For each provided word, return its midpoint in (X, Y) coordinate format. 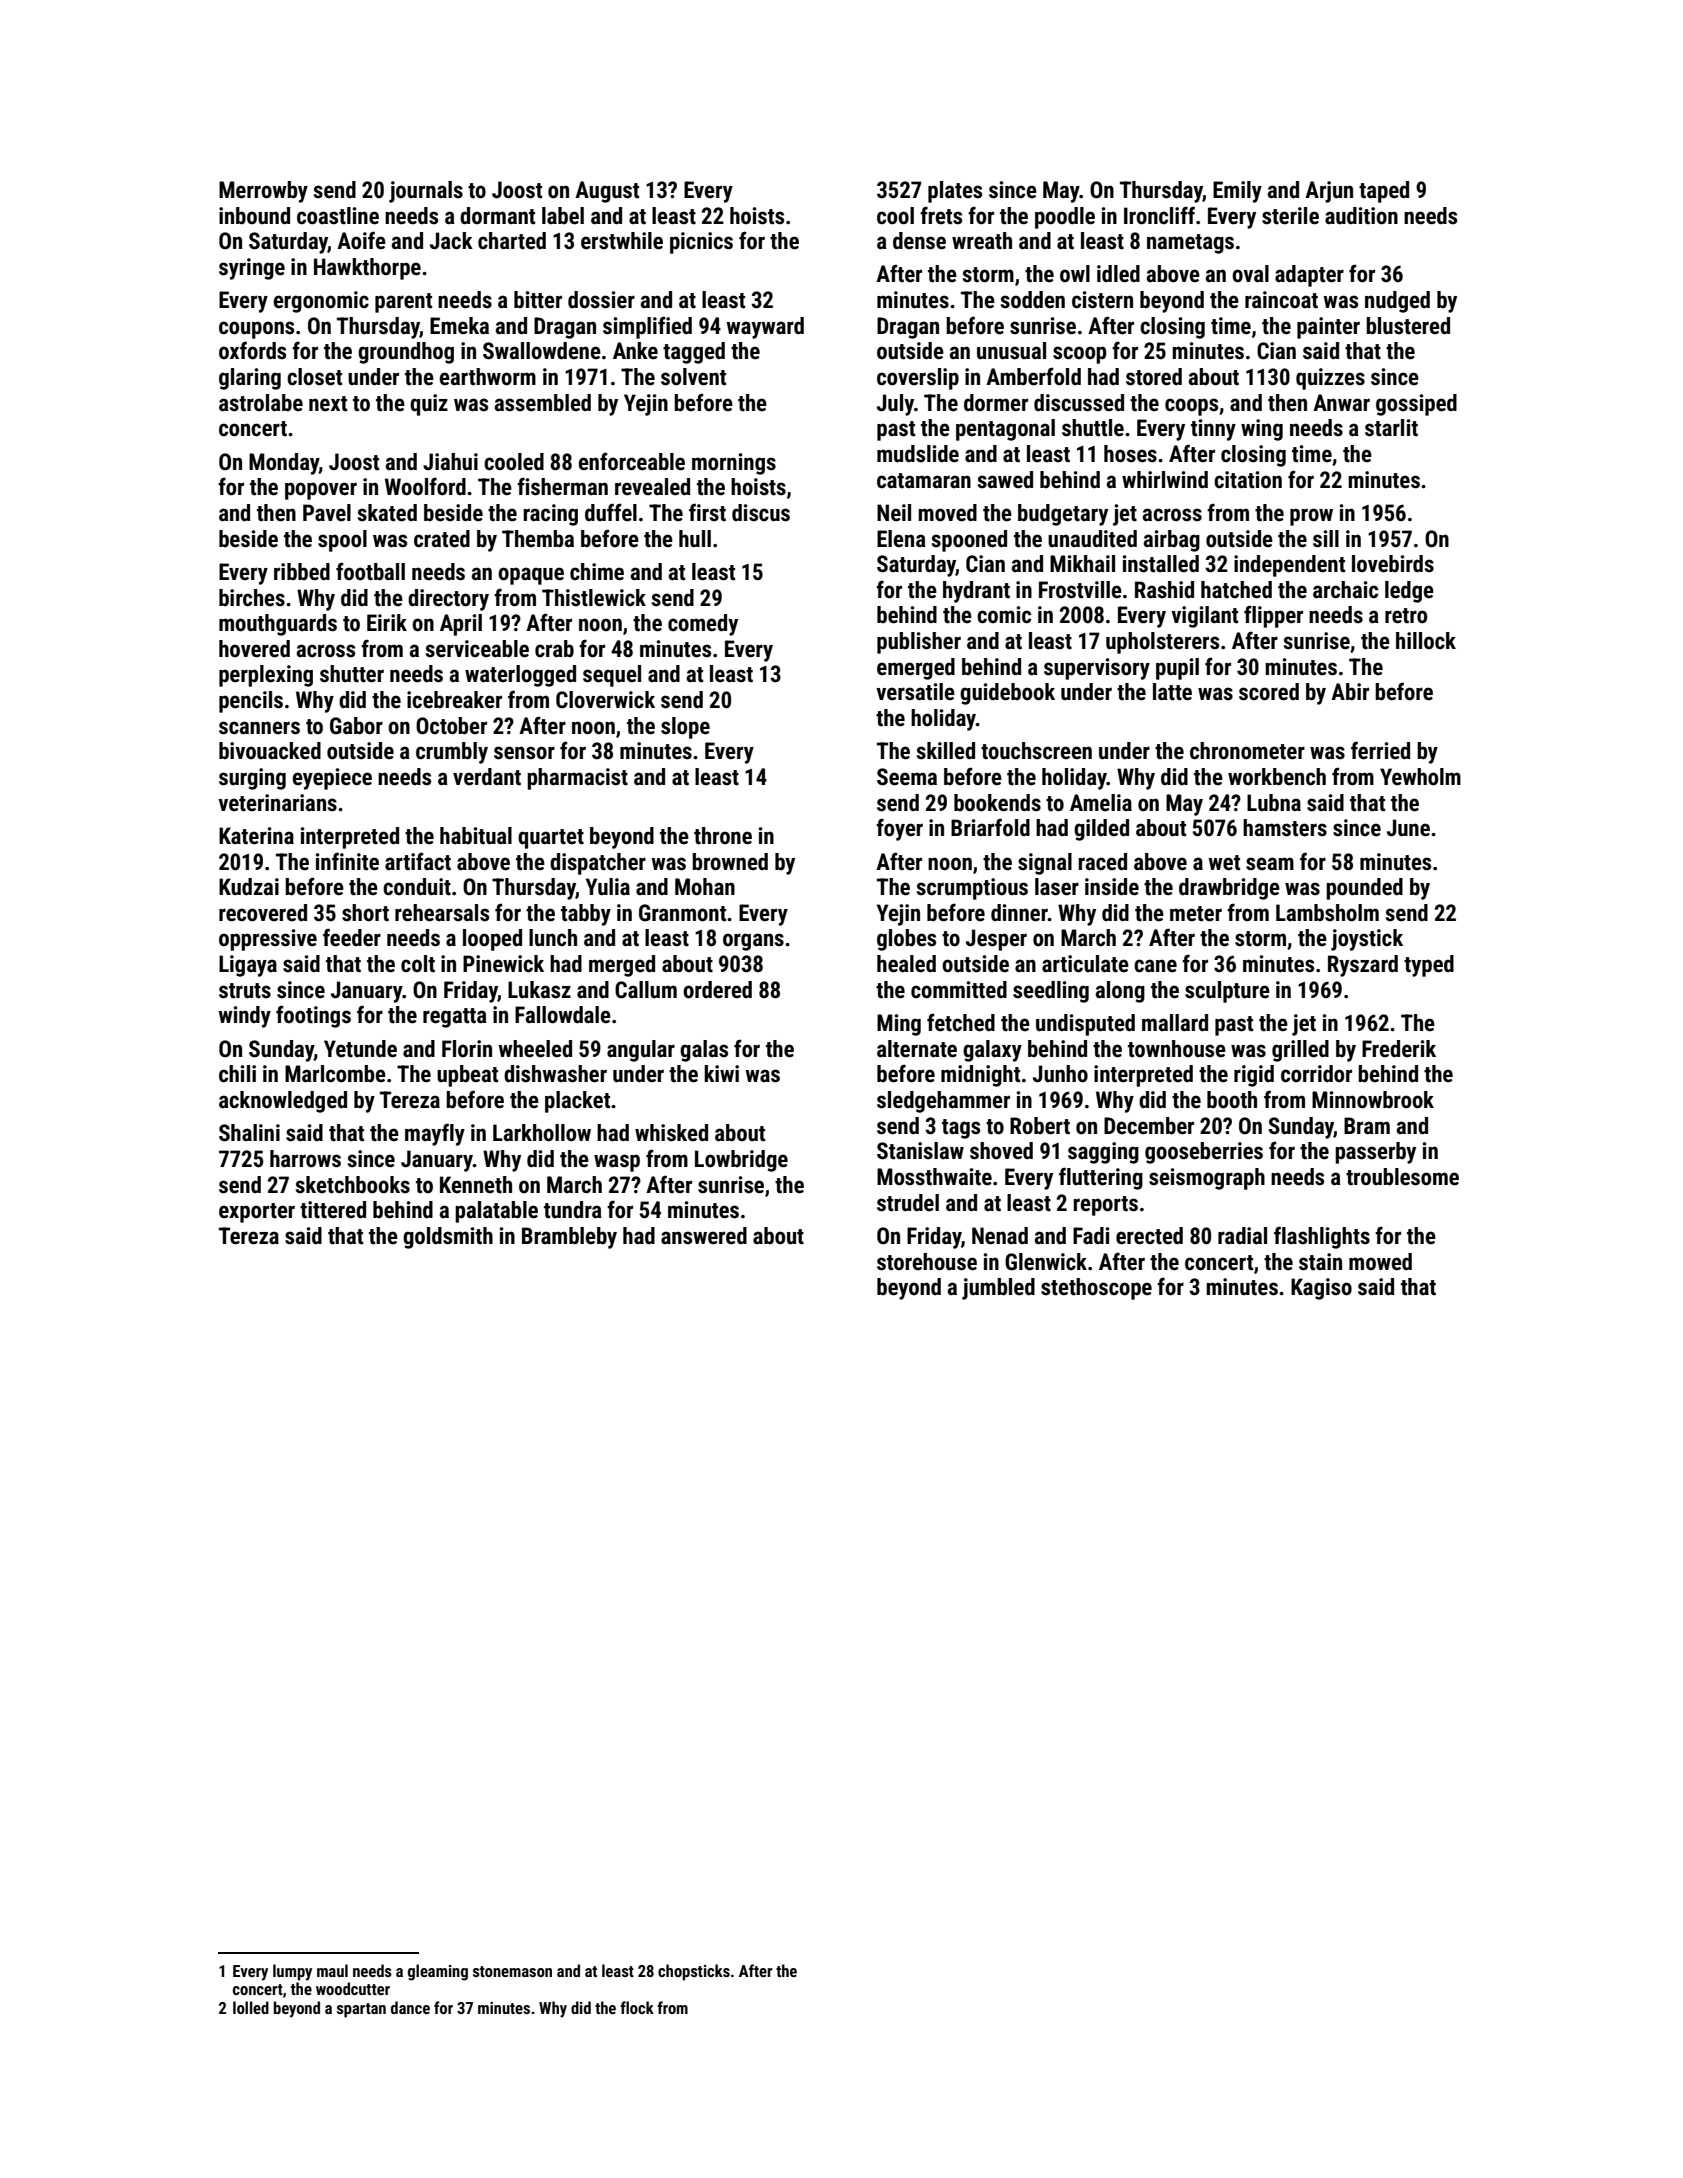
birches (252, 598)
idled (1118, 274)
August (607, 192)
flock (637, 2007)
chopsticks (694, 1972)
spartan (361, 2010)
